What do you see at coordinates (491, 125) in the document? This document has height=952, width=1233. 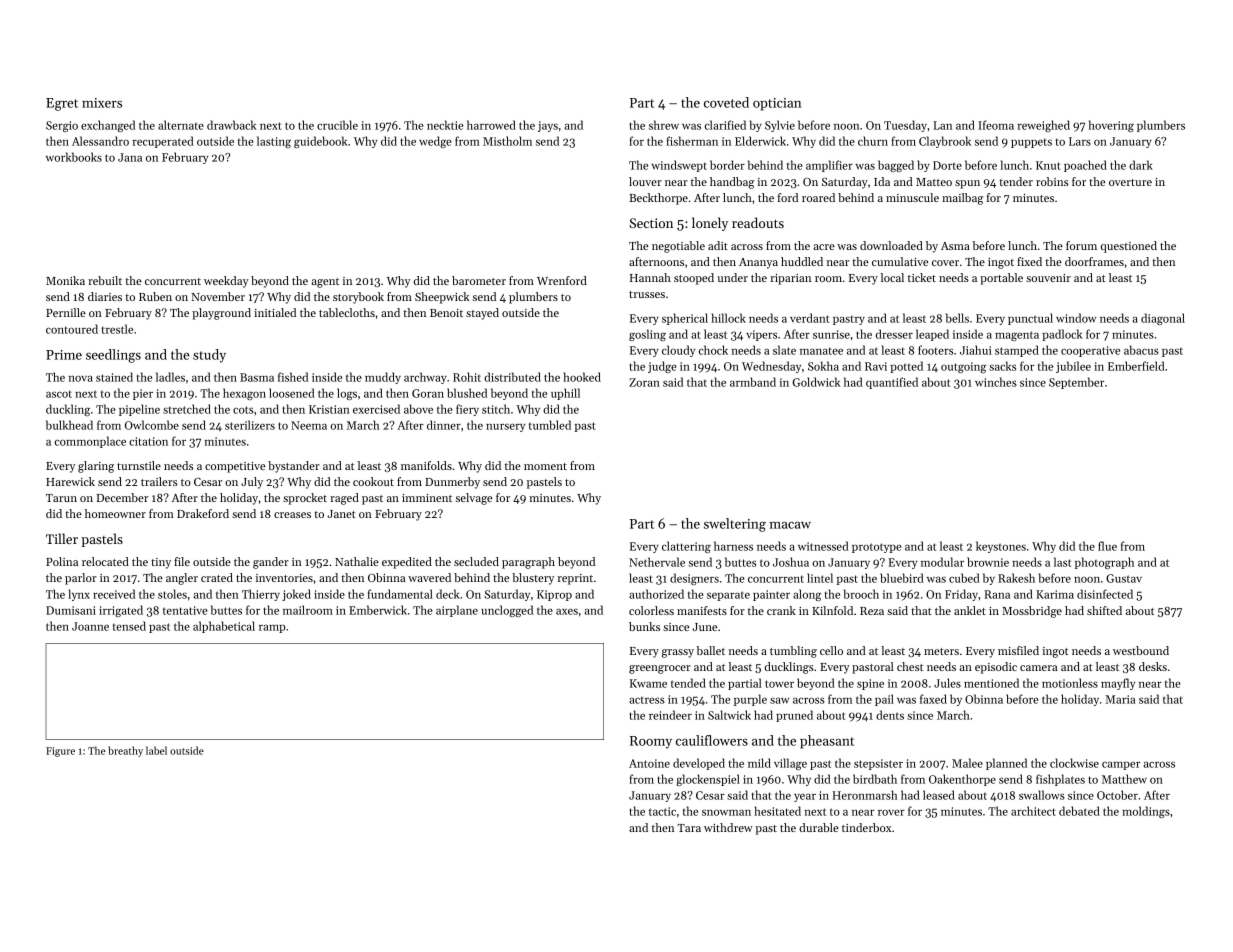 I see `harrowed` at bounding box center [491, 125].
